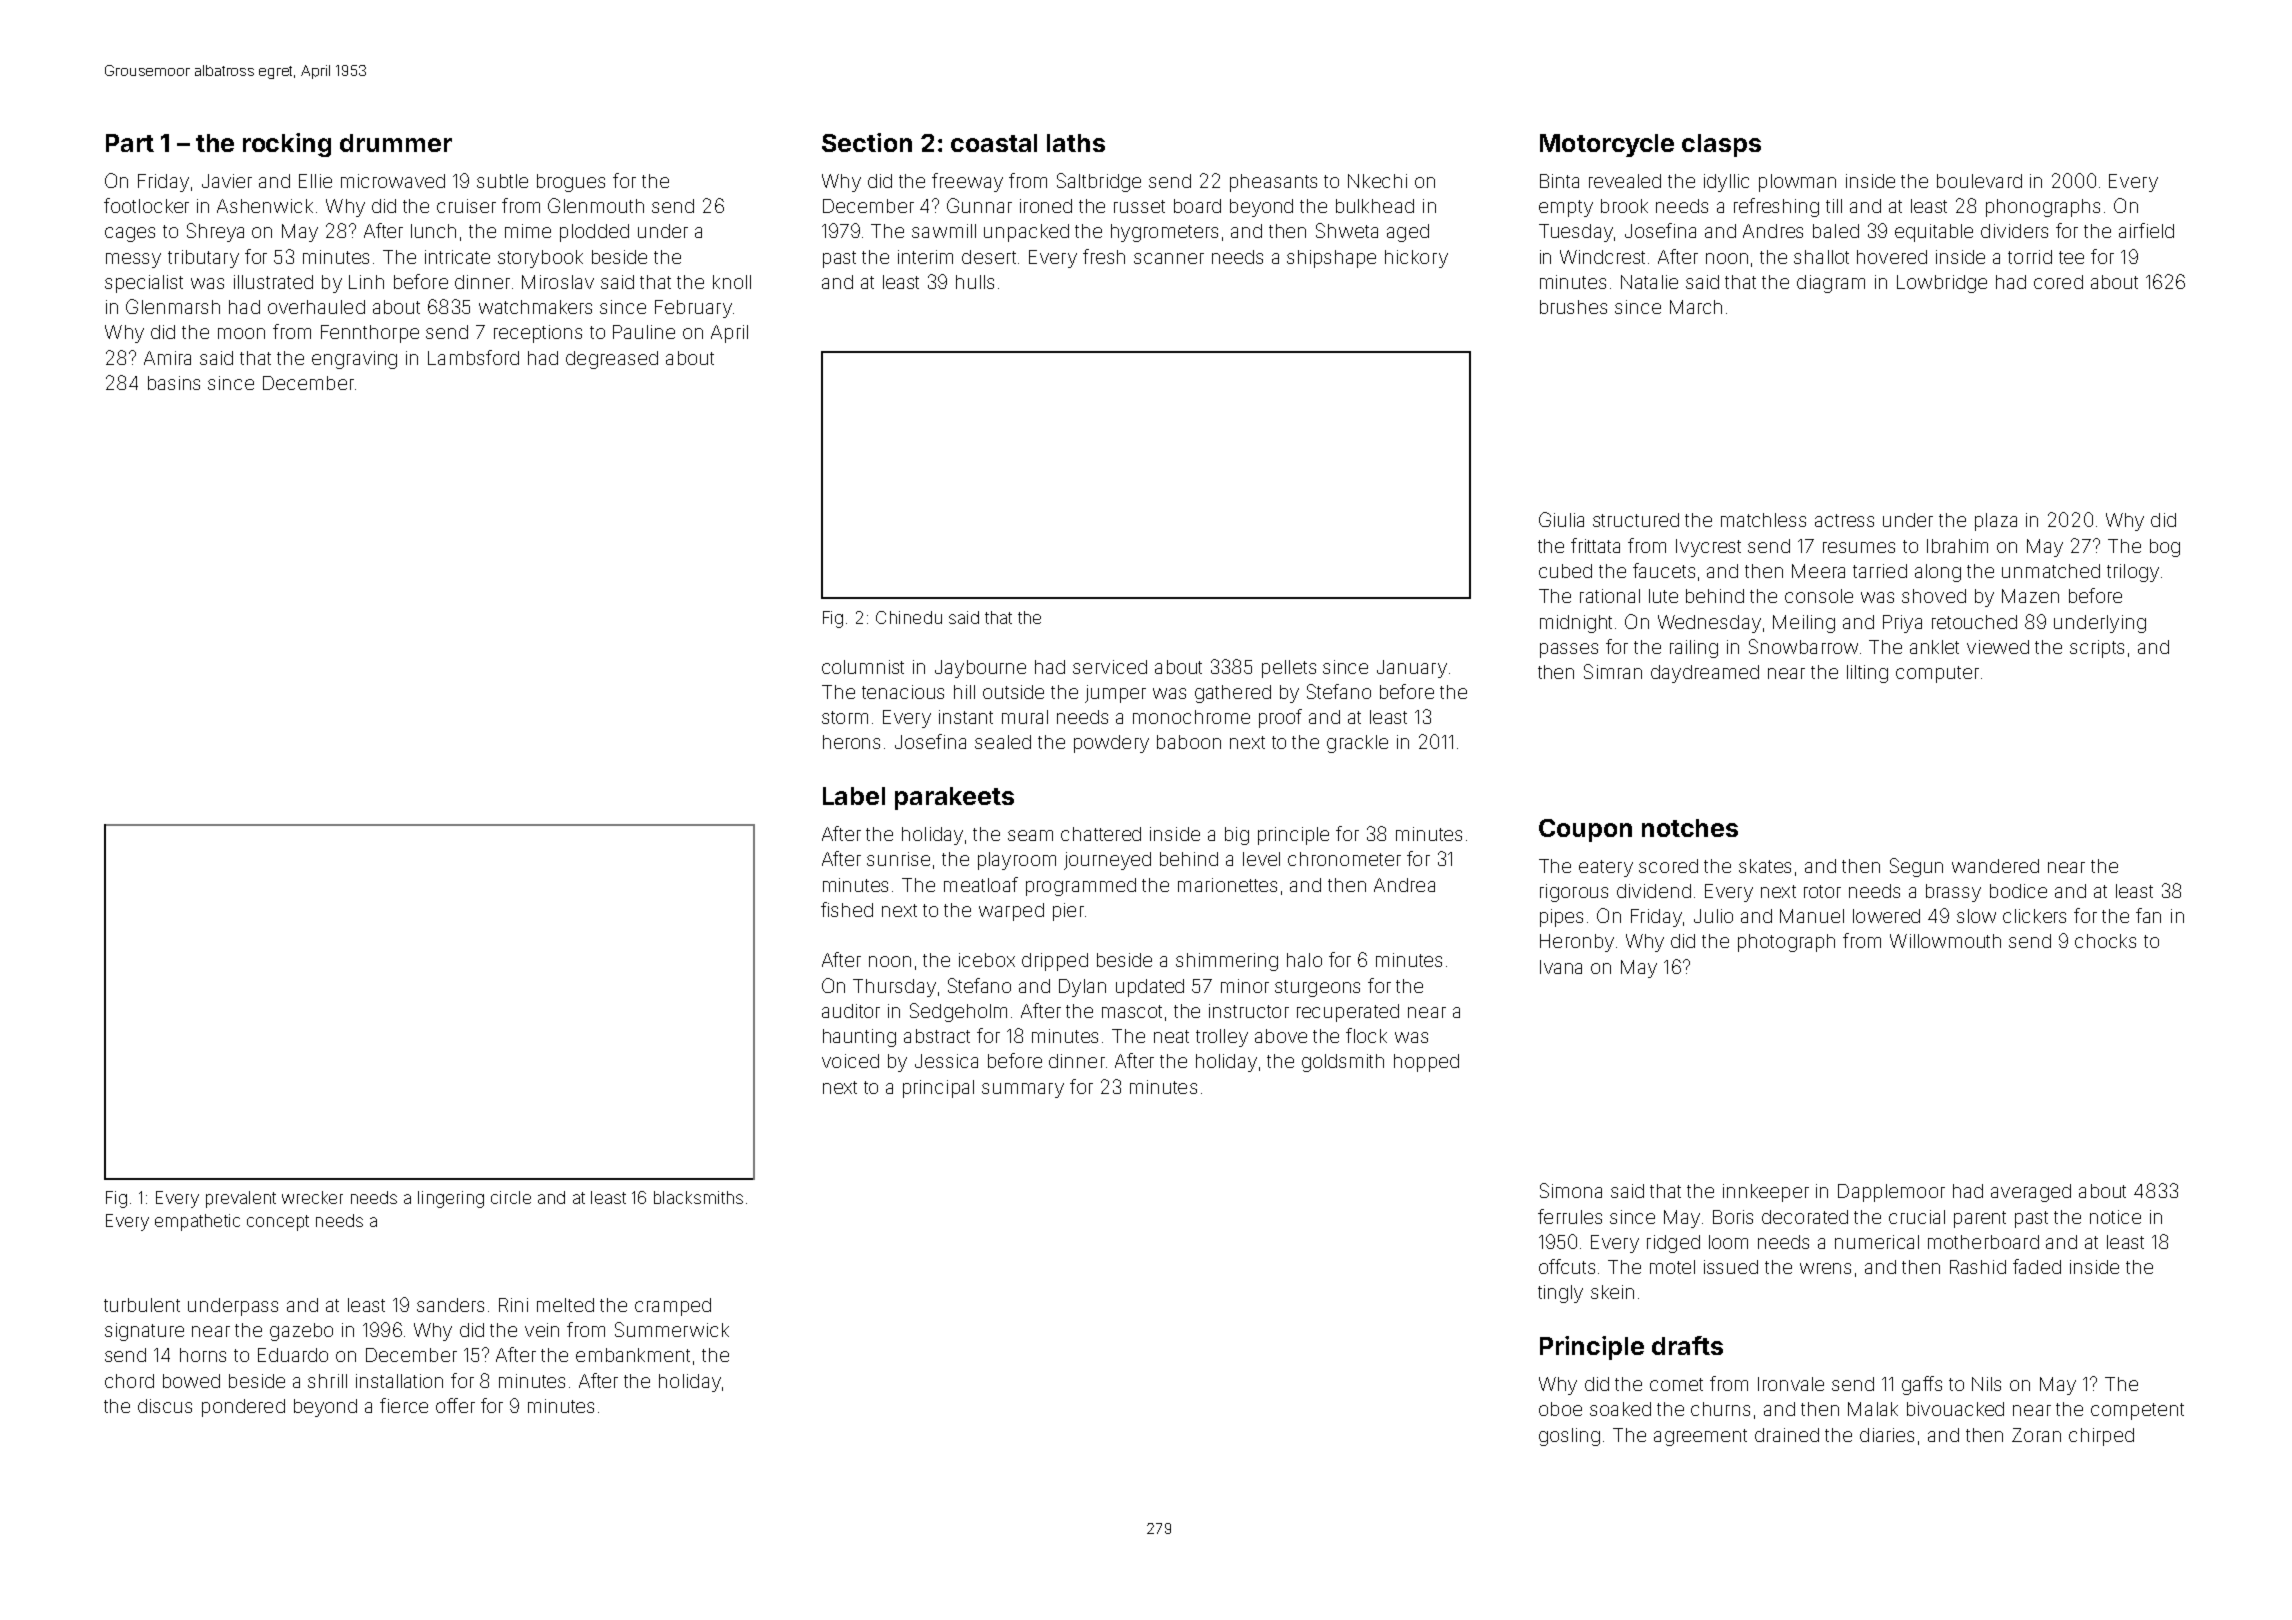 The image size is (2292, 1620). What do you see at coordinates (1344, 859) in the screenshot?
I see `chronometer` at bounding box center [1344, 859].
